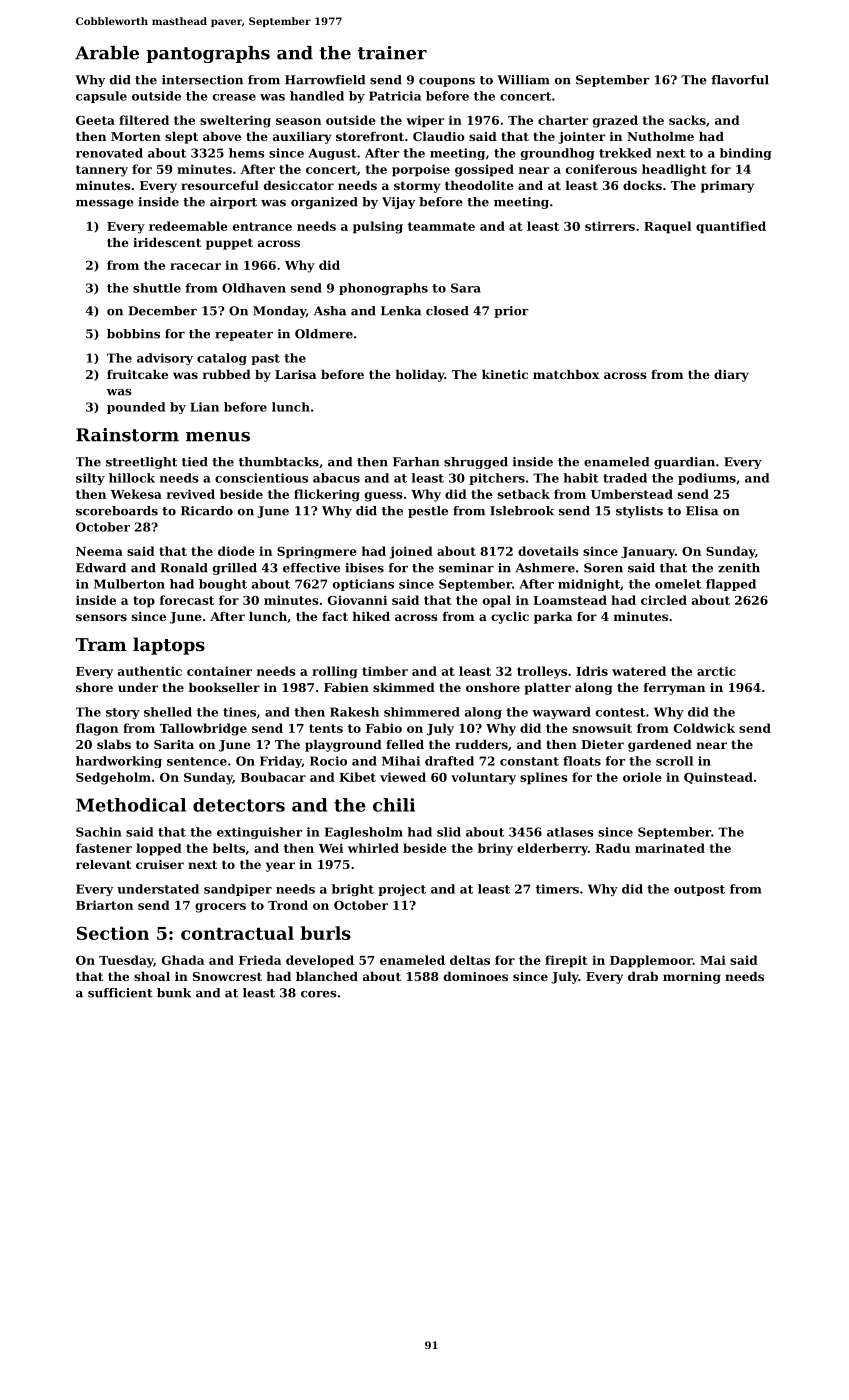  What do you see at coordinates (90, 479) in the page?
I see `silty` at bounding box center [90, 479].
